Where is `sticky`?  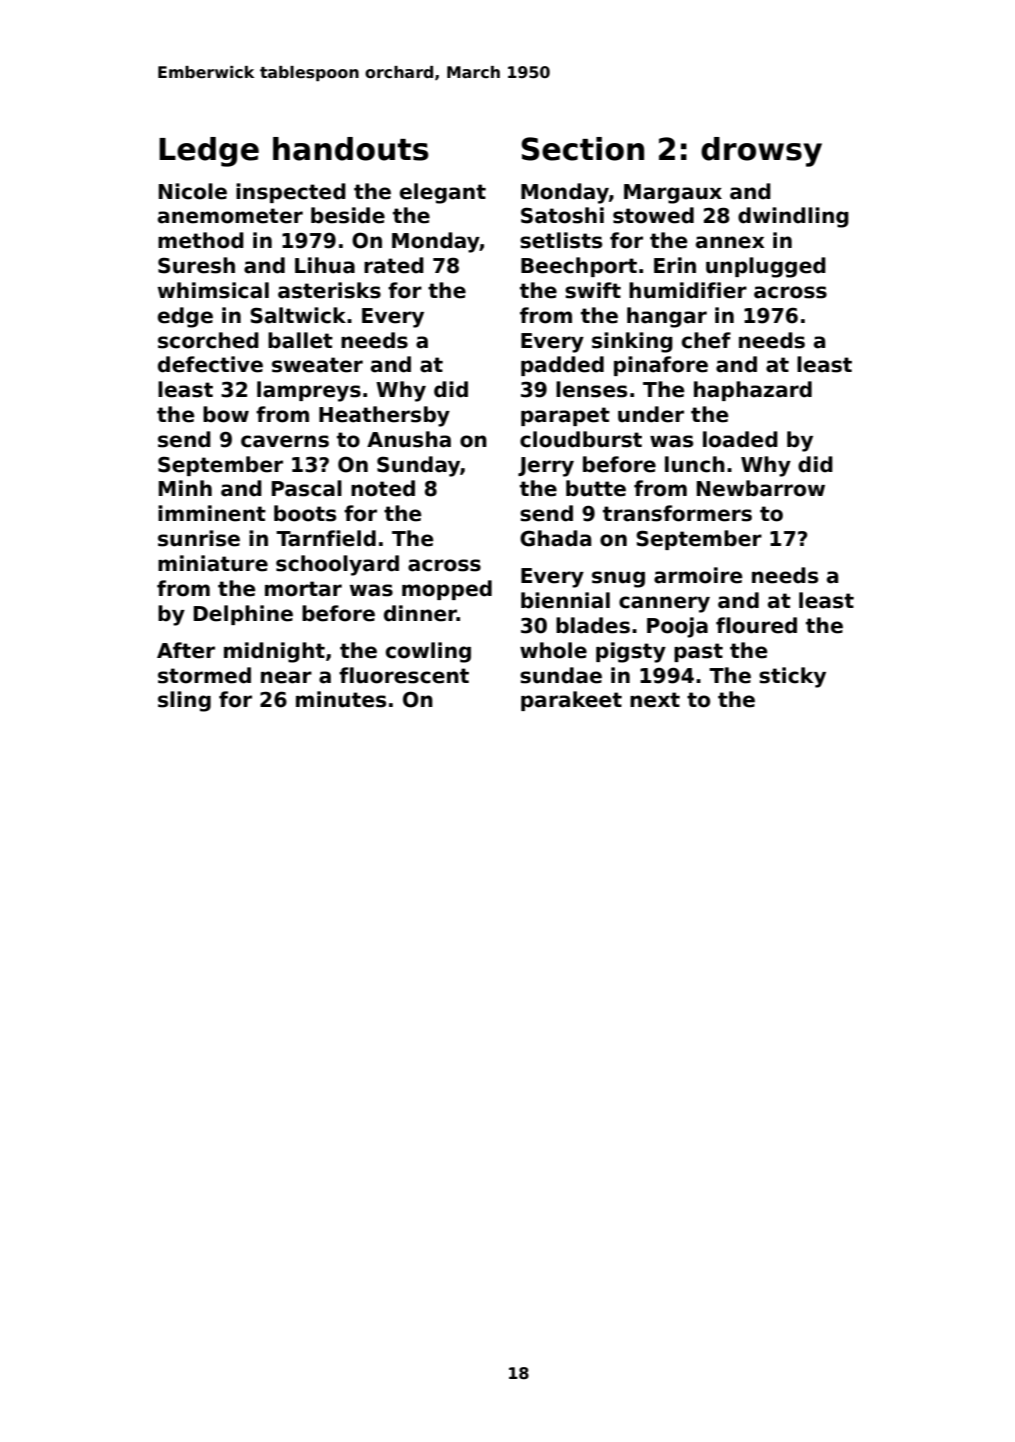 sticky is located at coordinates (792, 677).
